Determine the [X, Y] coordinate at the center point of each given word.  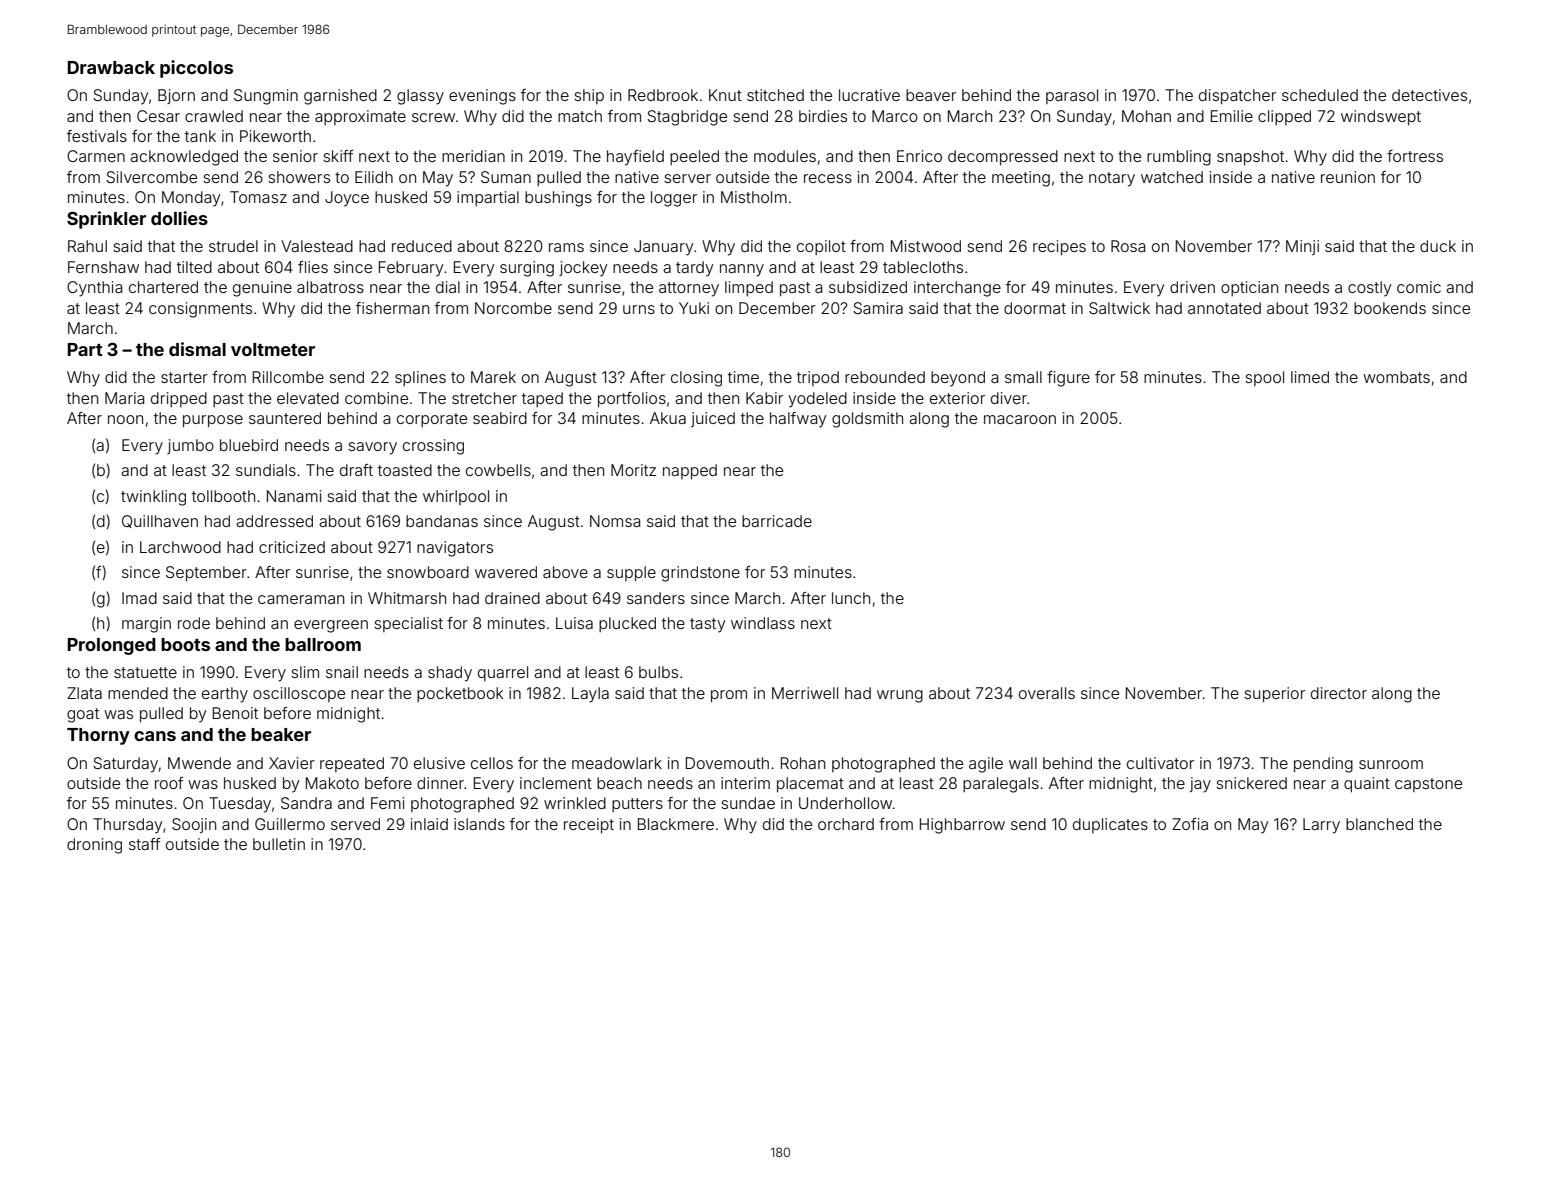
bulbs [658, 672]
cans [155, 736]
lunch [851, 598]
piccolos [196, 69]
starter [184, 377]
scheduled [1320, 95]
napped [690, 471]
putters [637, 805]
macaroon [1020, 419]
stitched [775, 95]
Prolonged [112, 646]
